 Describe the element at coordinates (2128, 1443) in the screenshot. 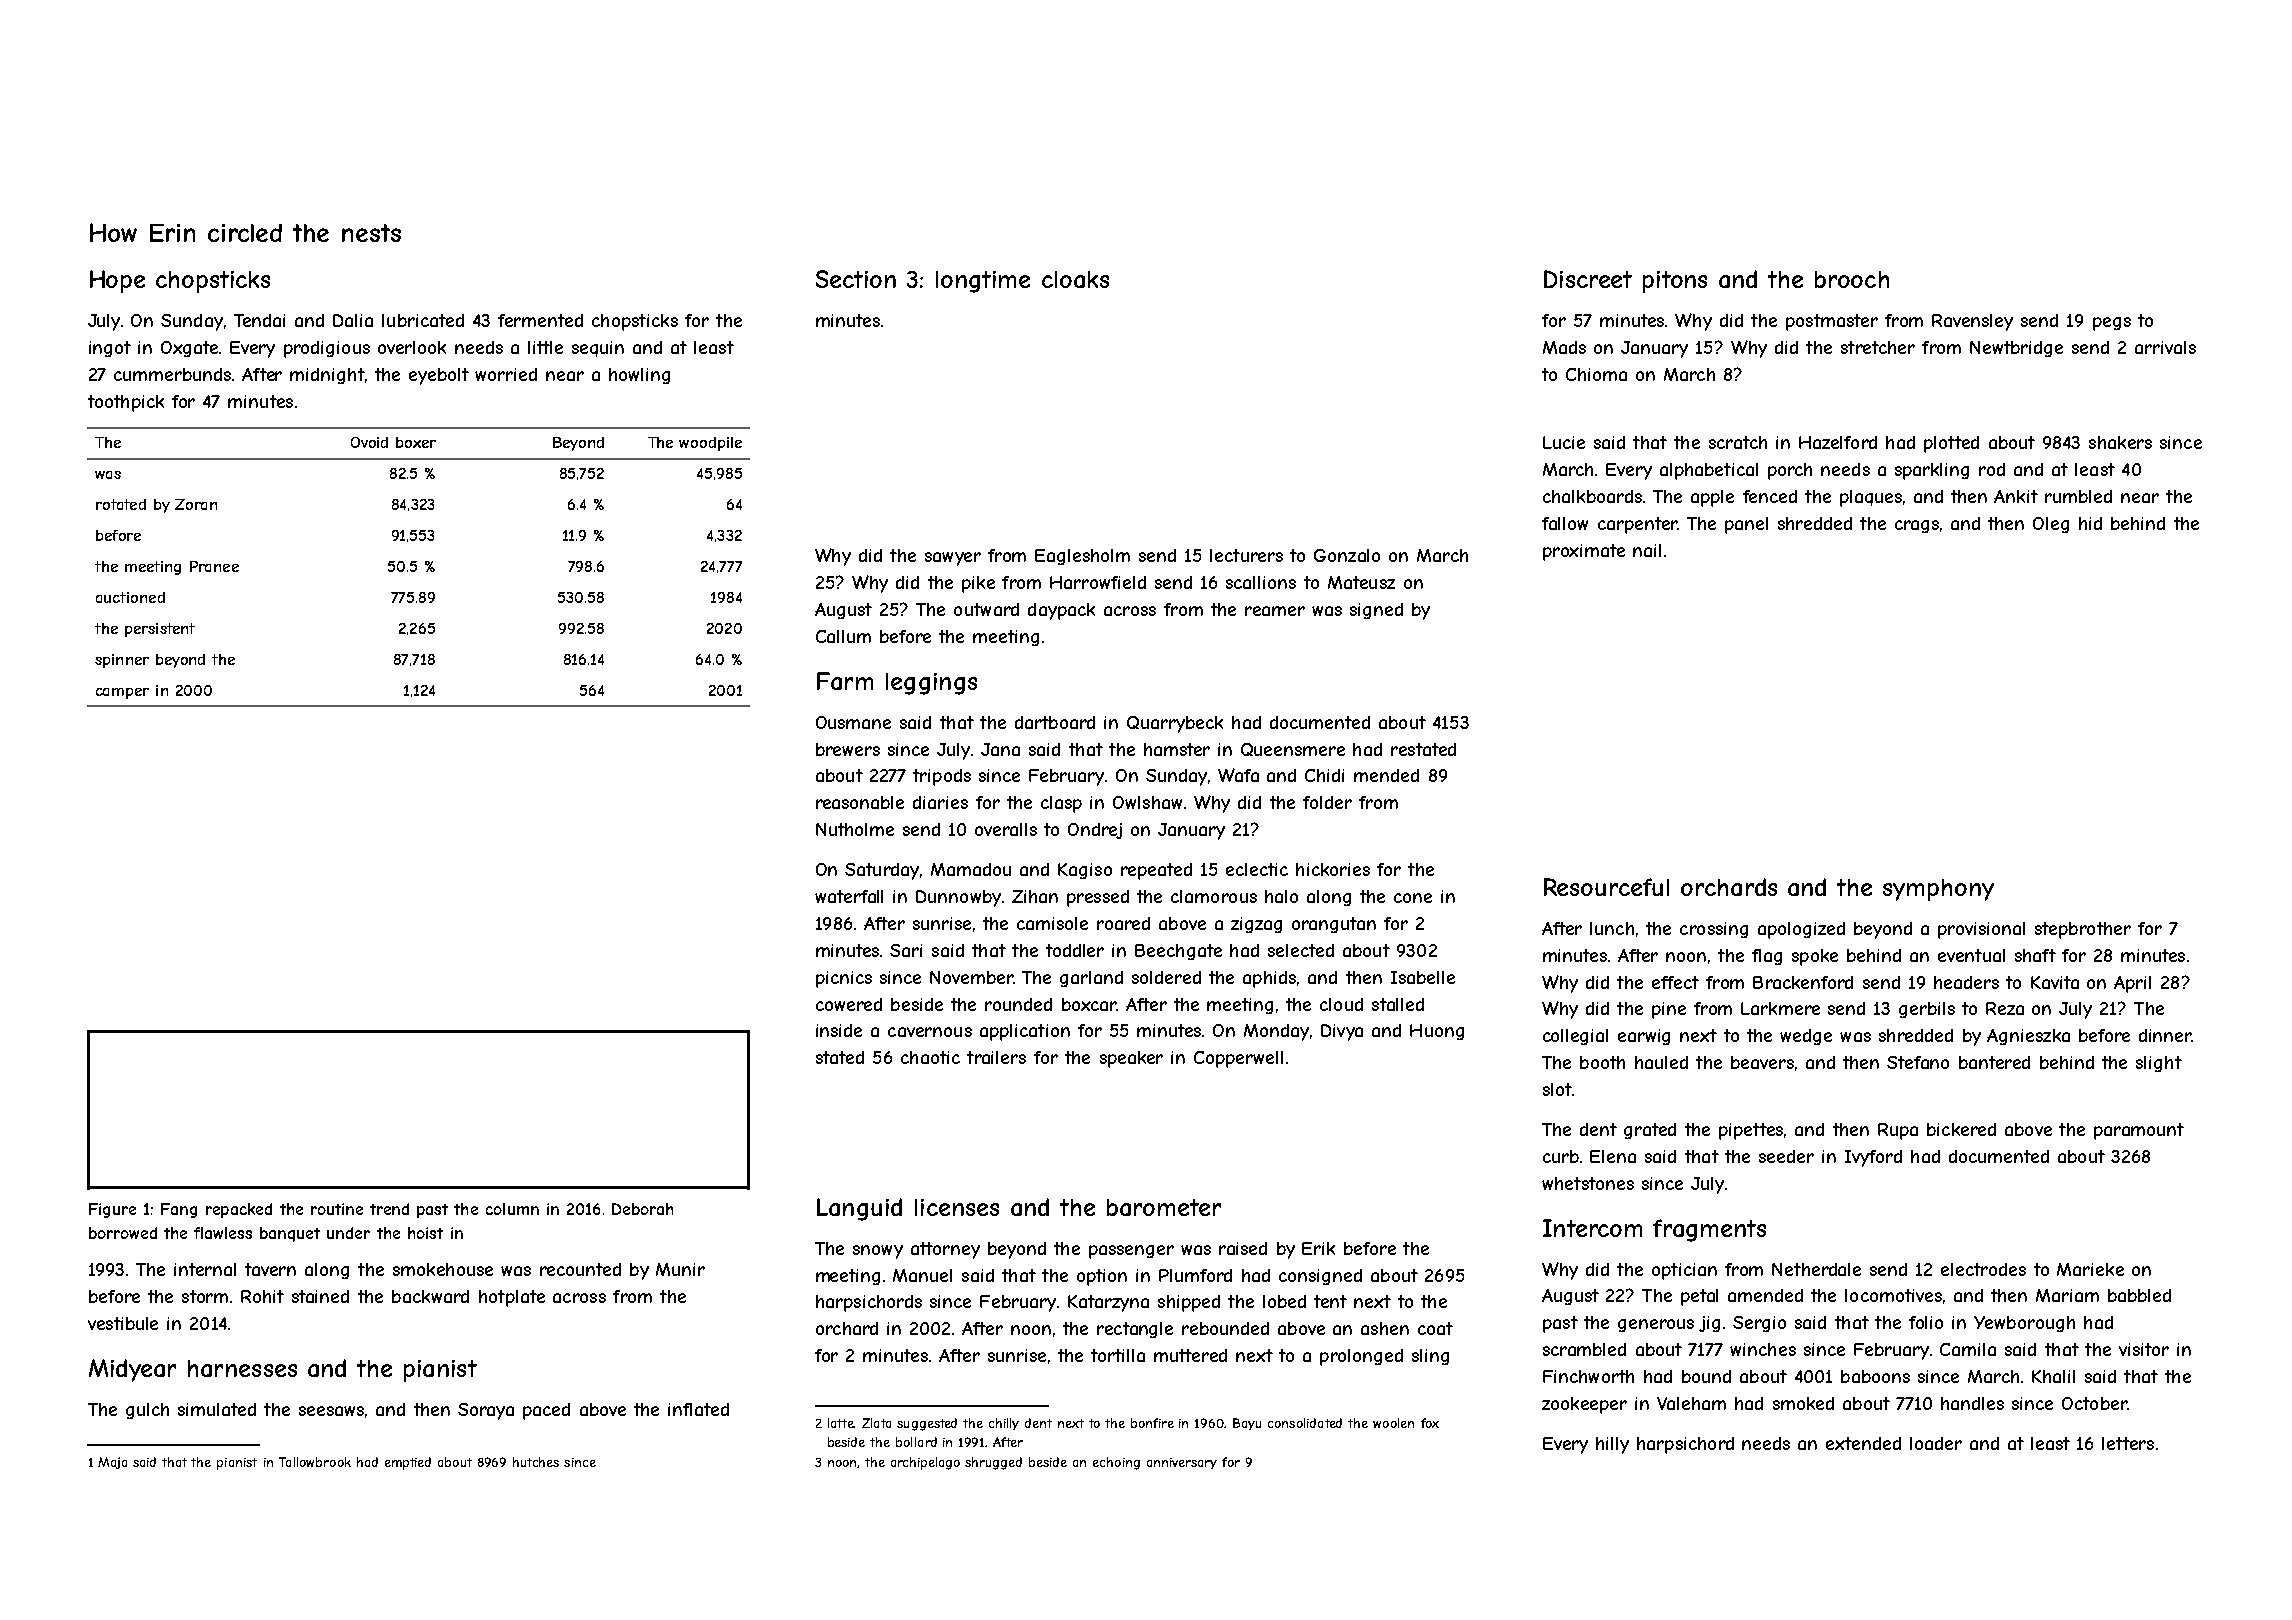

I see `letters` at that location.
